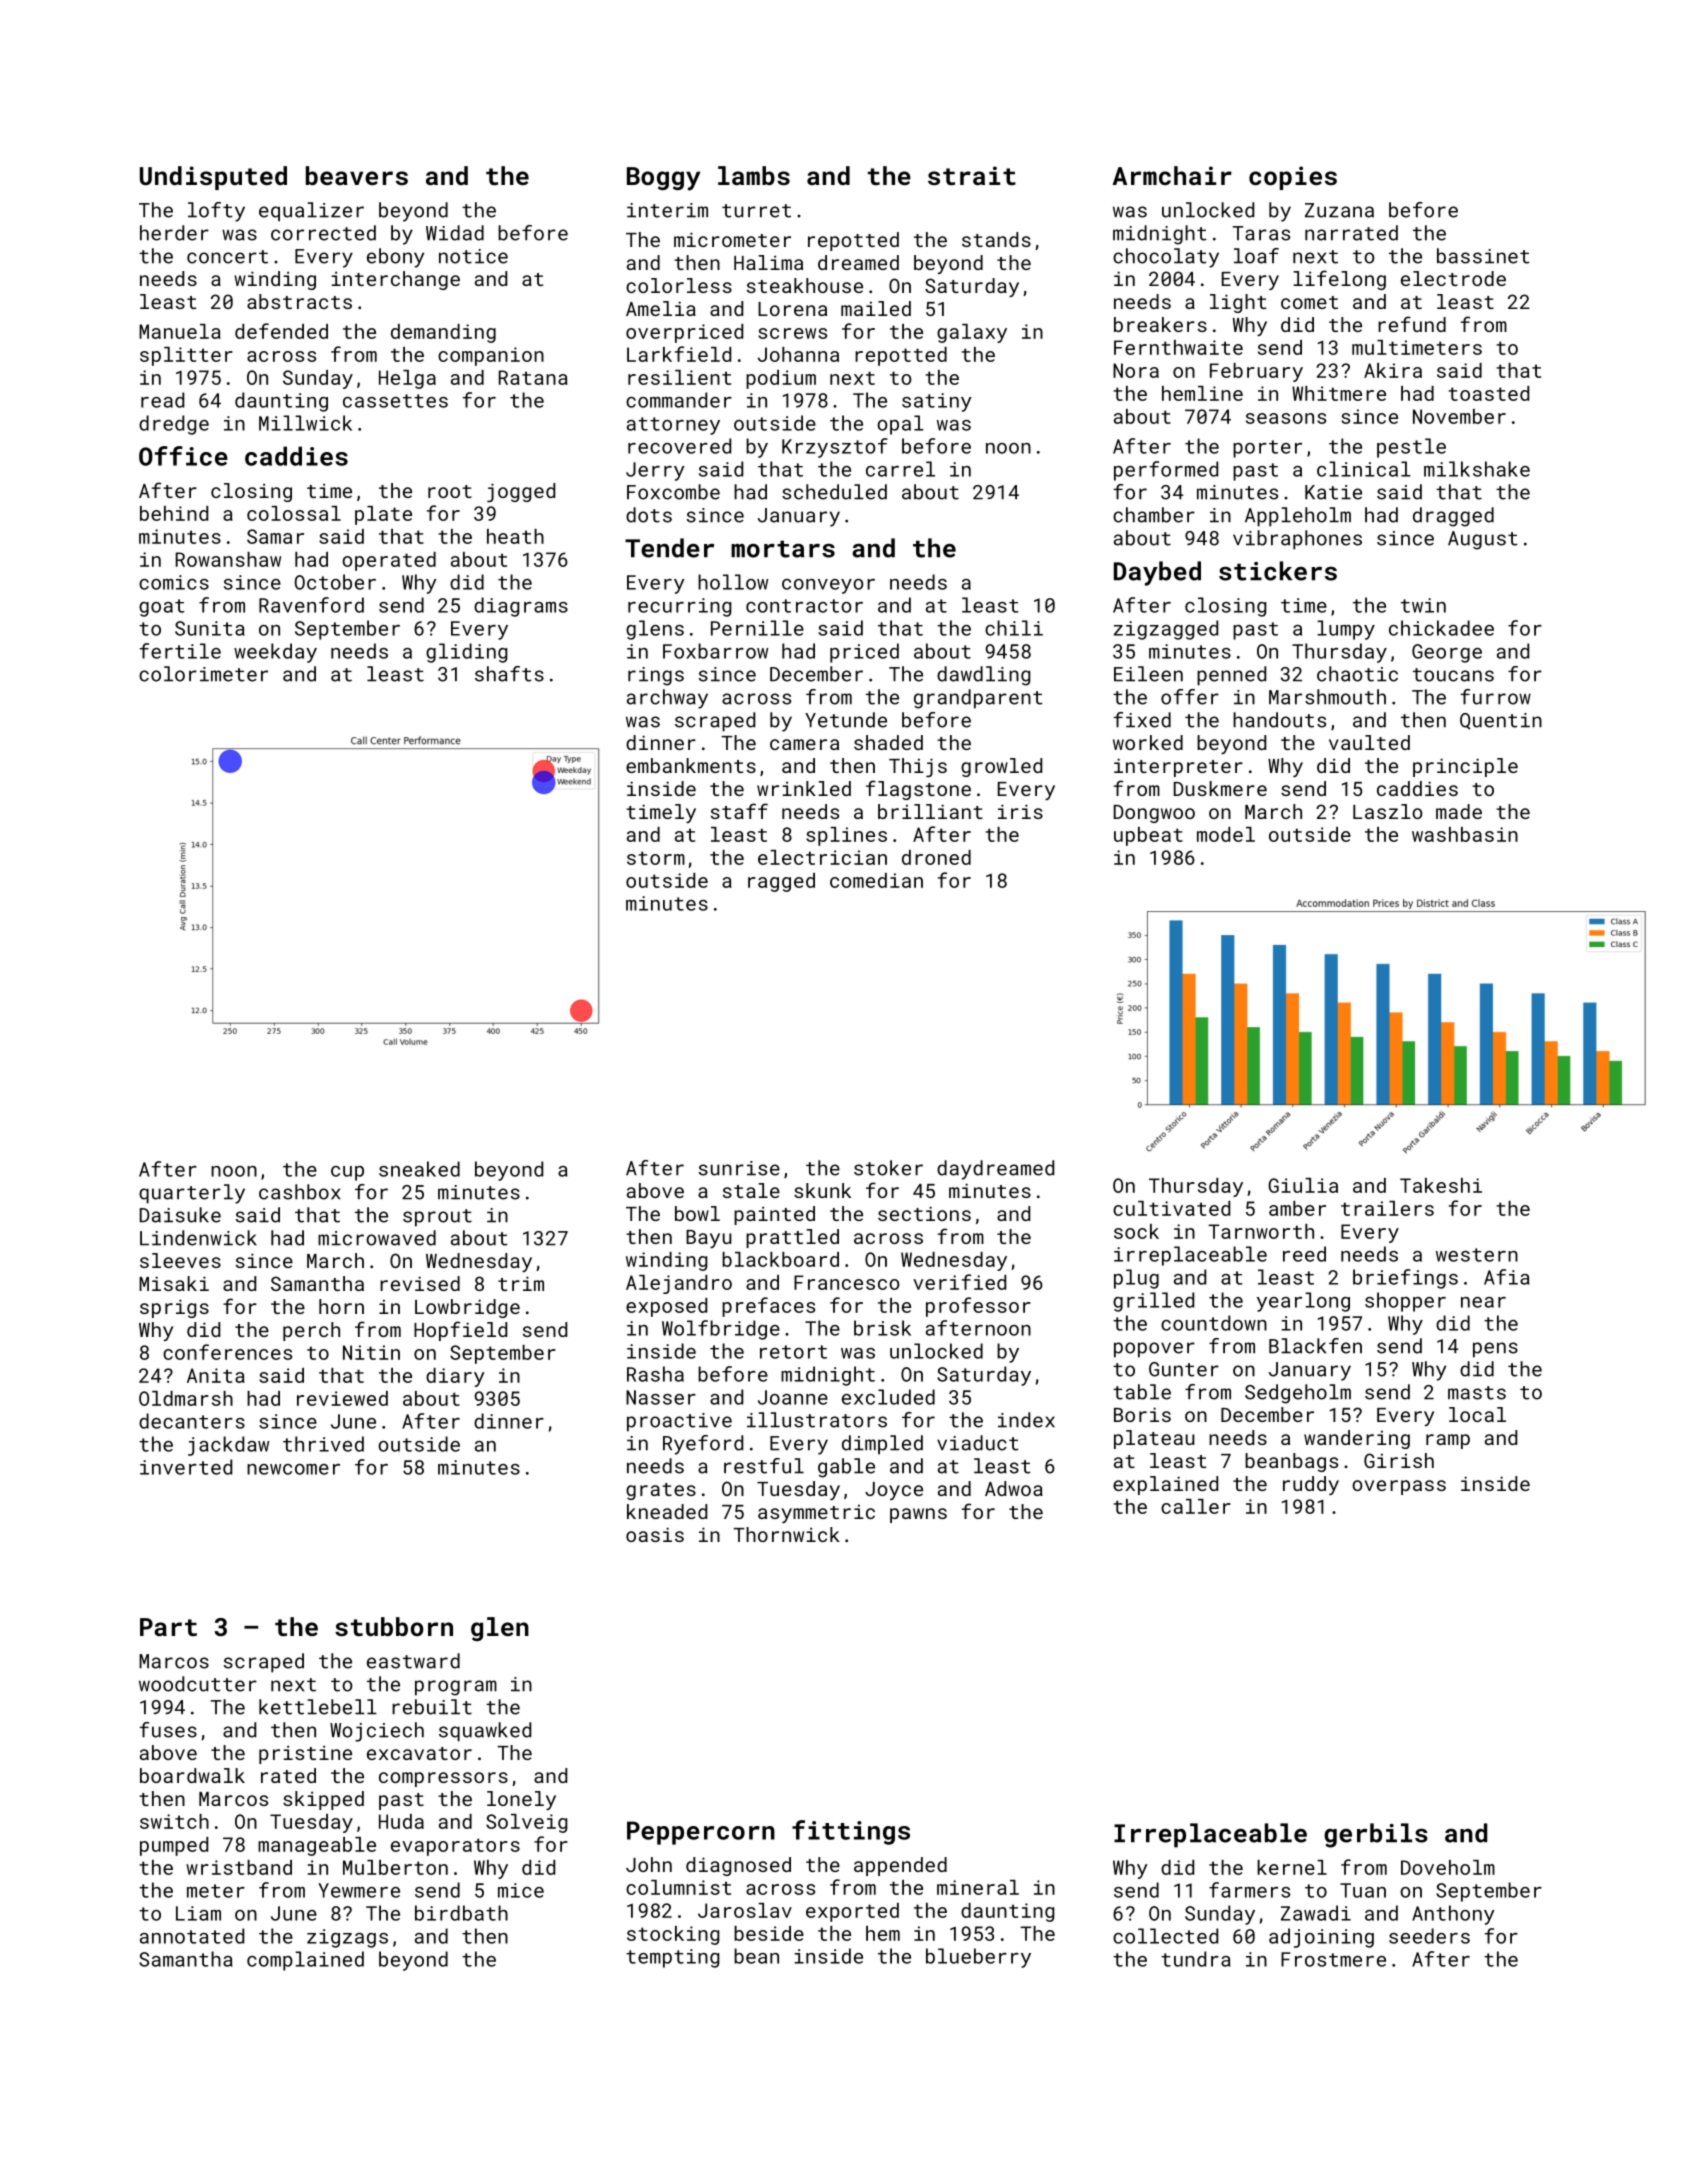  Describe the element at coordinates (1298, 1394) in the screenshot. I see `Sedgeholm` at that location.
